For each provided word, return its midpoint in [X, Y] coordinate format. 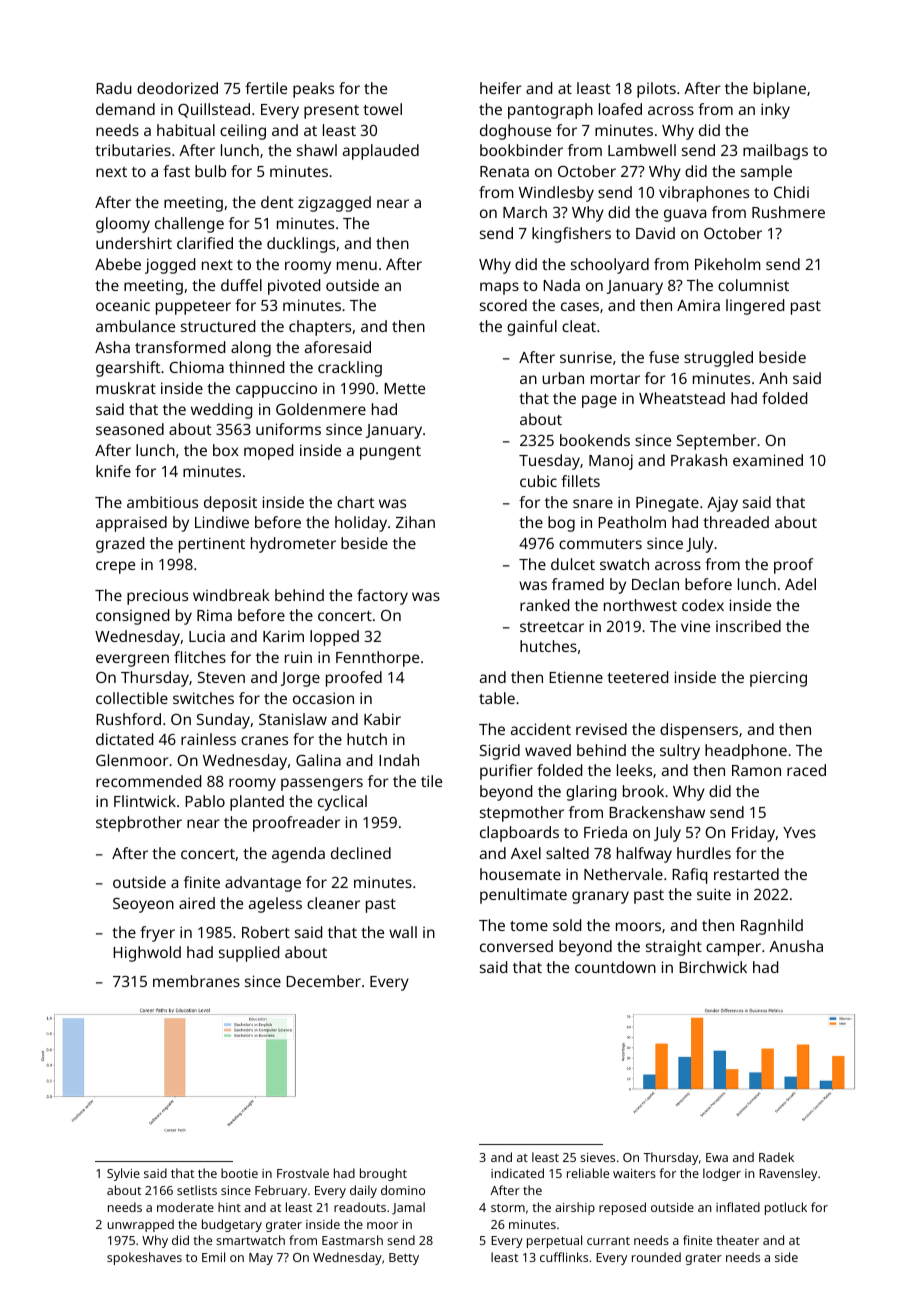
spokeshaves [144, 1258]
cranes [264, 740]
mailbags [775, 152]
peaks [313, 90]
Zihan [415, 522]
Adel [800, 584]
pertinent [212, 545]
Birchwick [713, 967]
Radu [114, 88]
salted [567, 853]
